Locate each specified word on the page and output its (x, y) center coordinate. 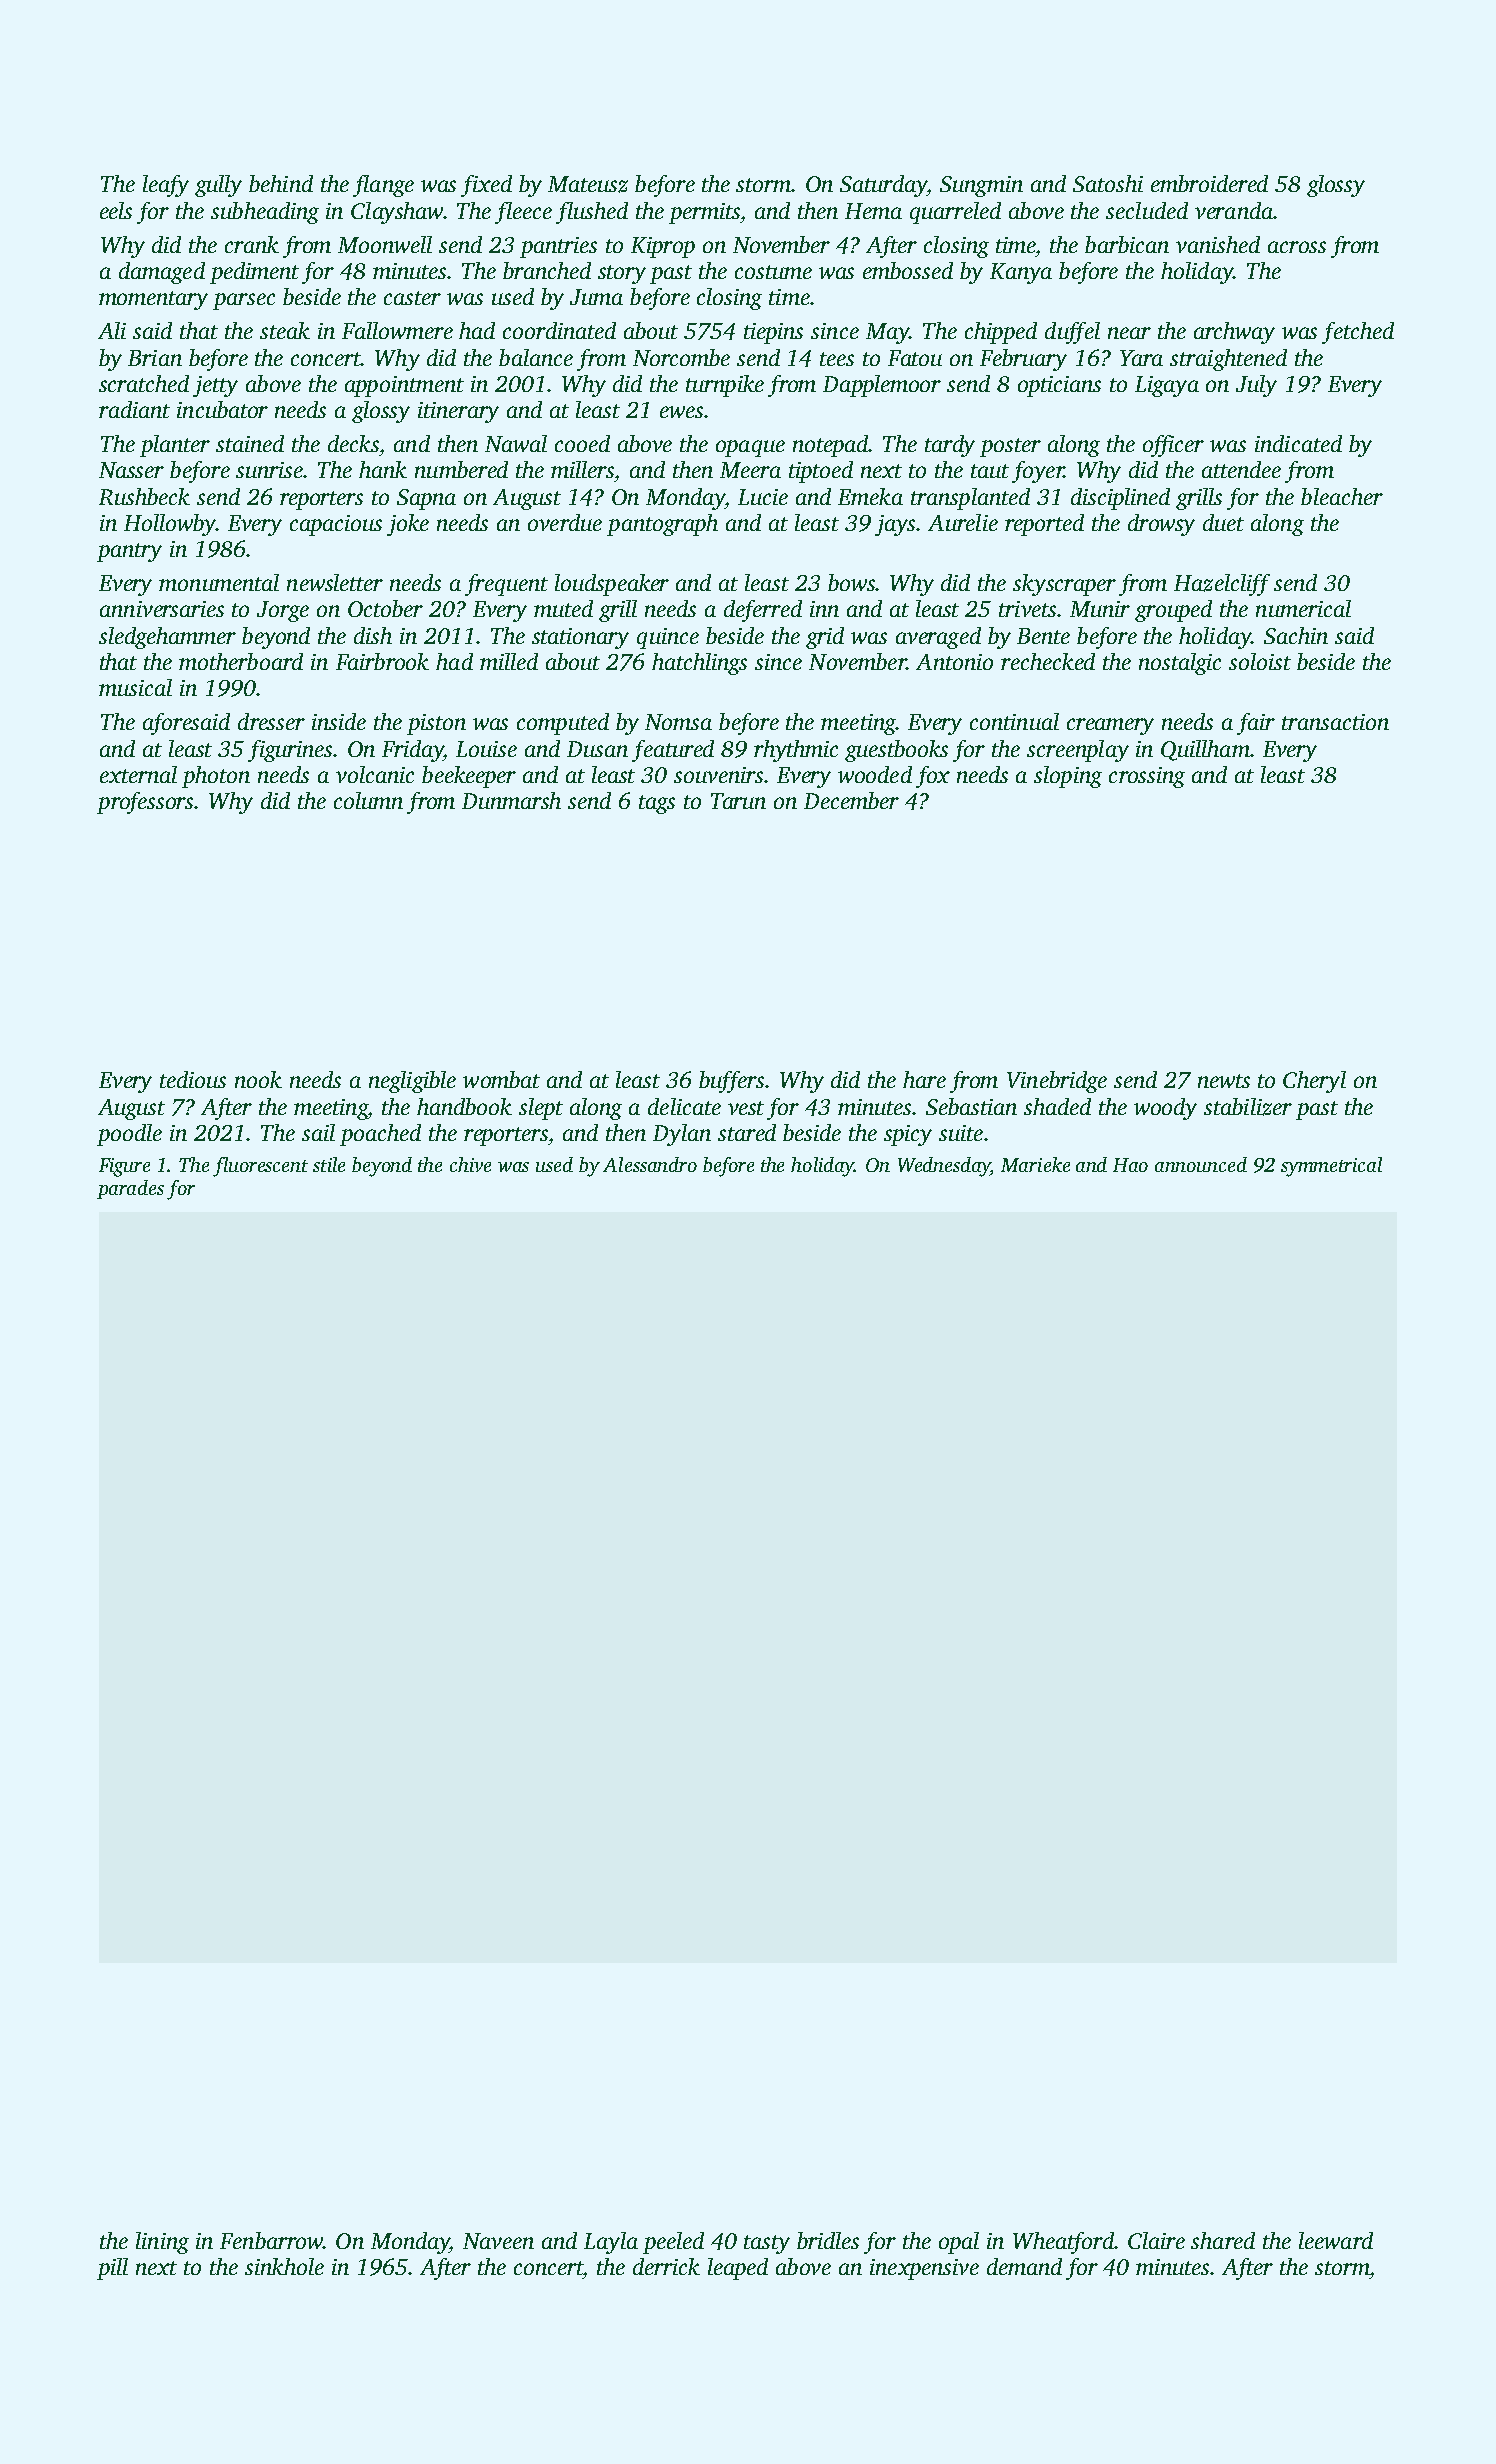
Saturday (883, 186)
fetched (1358, 333)
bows (851, 582)
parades (130, 1189)
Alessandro (650, 1164)
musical (135, 687)
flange (383, 186)
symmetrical (1331, 1167)
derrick (666, 2266)
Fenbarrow (271, 2240)
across (1297, 247)
